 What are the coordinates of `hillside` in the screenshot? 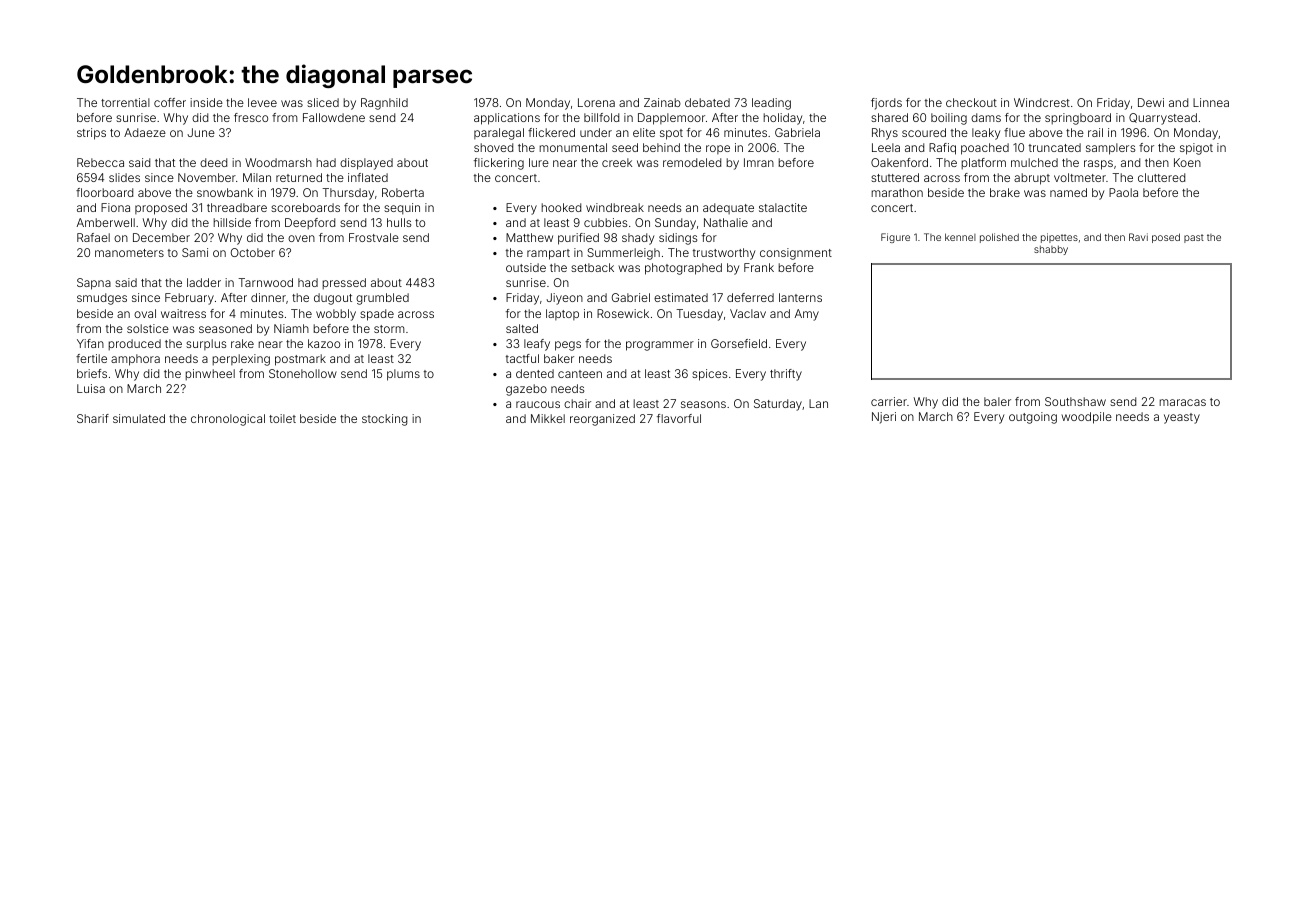 It's located at (232, 222).
